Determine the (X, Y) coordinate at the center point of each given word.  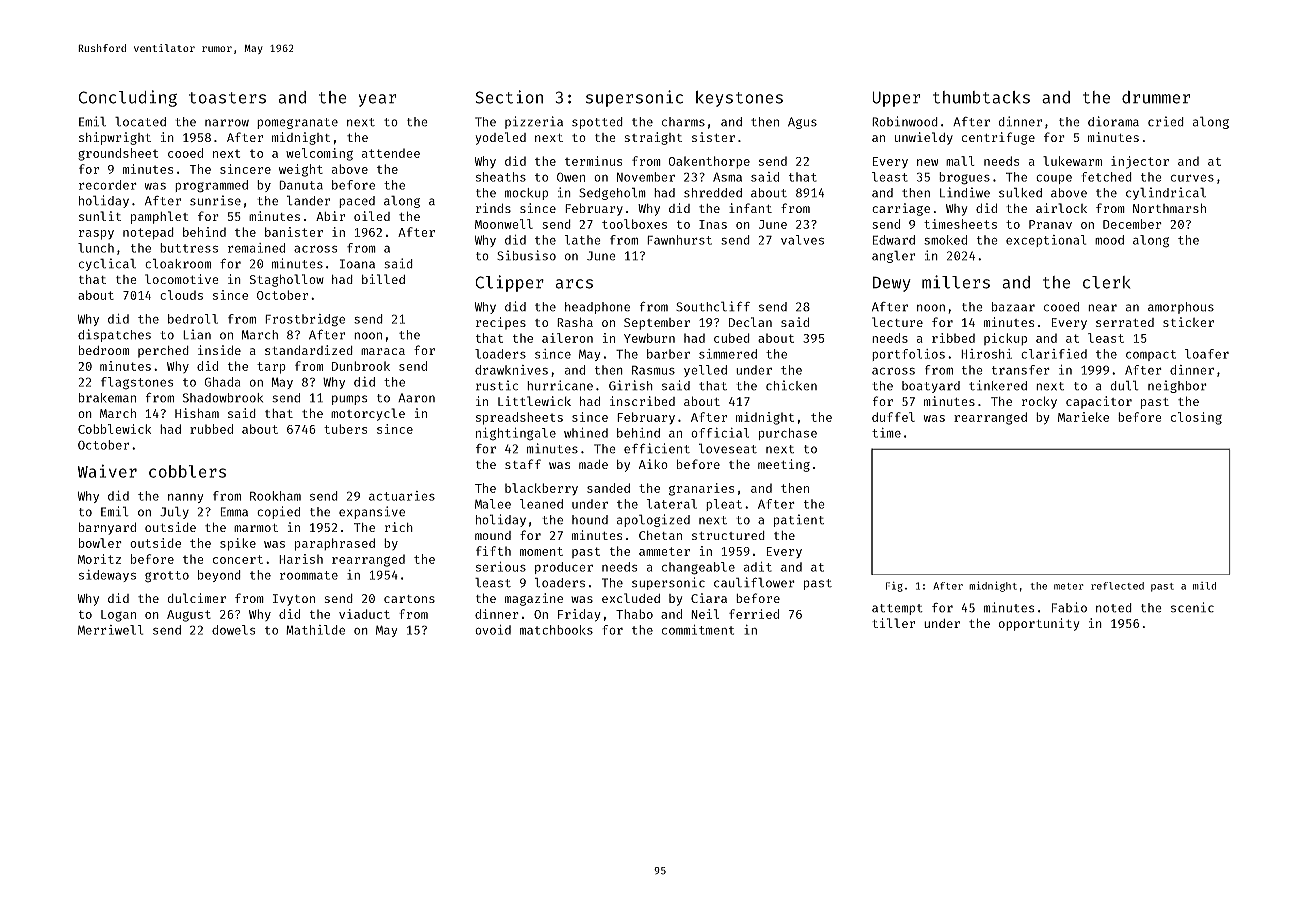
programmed (211, 186)
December (1132, 224)
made (593, 464)
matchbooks (556, 630)
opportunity (1039, 624)
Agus (802, 123)
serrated (1125, 322)
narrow (227, 123)
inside (219, 350)
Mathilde (315, 630)
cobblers (187, 471)
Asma (727, 177)
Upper (896, 99)
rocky (1039, 402)
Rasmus (653, 370)
